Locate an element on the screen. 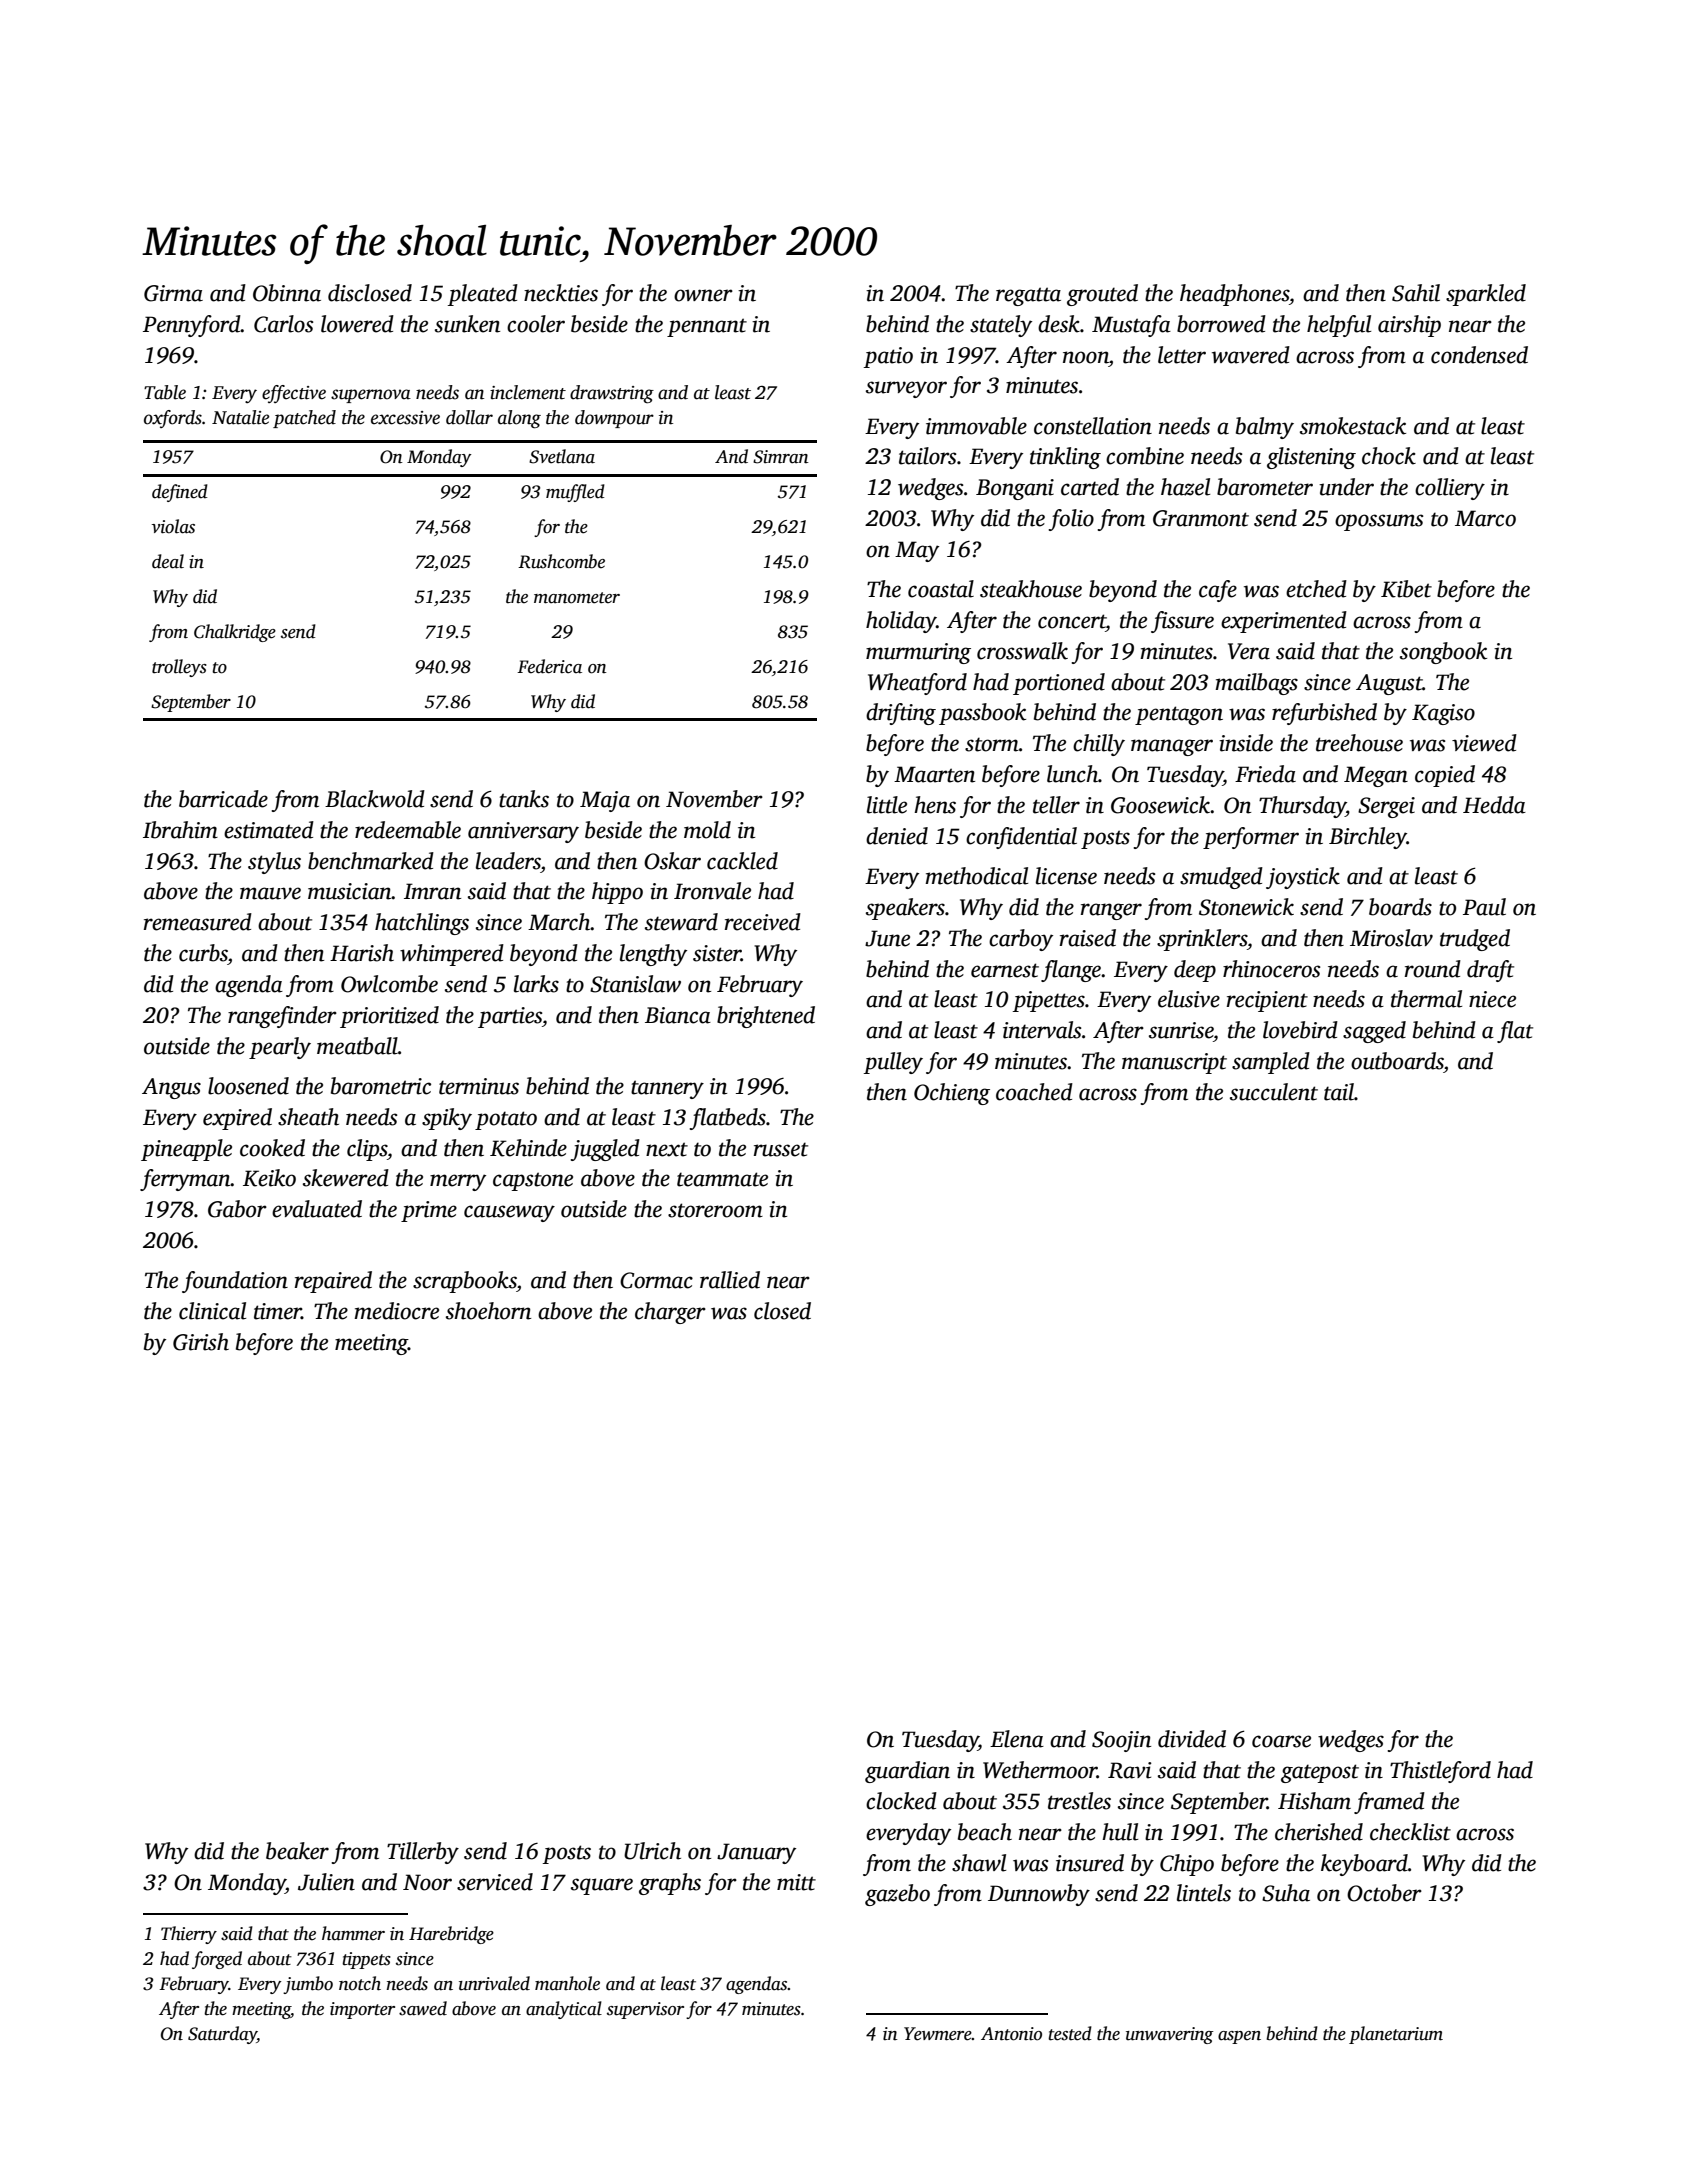 The width and height of the screenshot is (1683, 2178). borrowed is located at coordinates (1221, 324).
